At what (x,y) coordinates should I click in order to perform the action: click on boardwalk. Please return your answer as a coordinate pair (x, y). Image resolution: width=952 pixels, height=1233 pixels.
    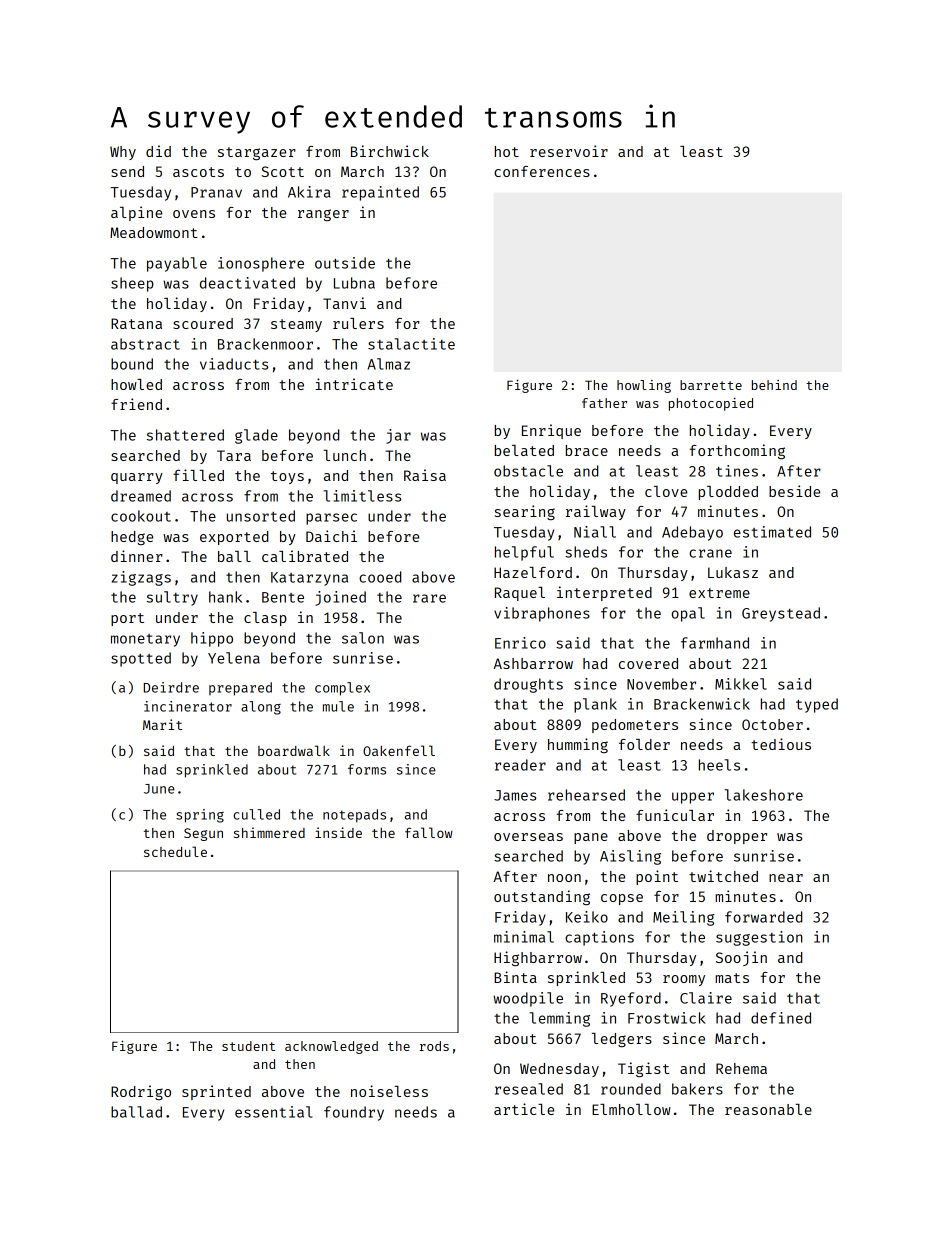
    Looking at the image, I should click on (294, 750).
